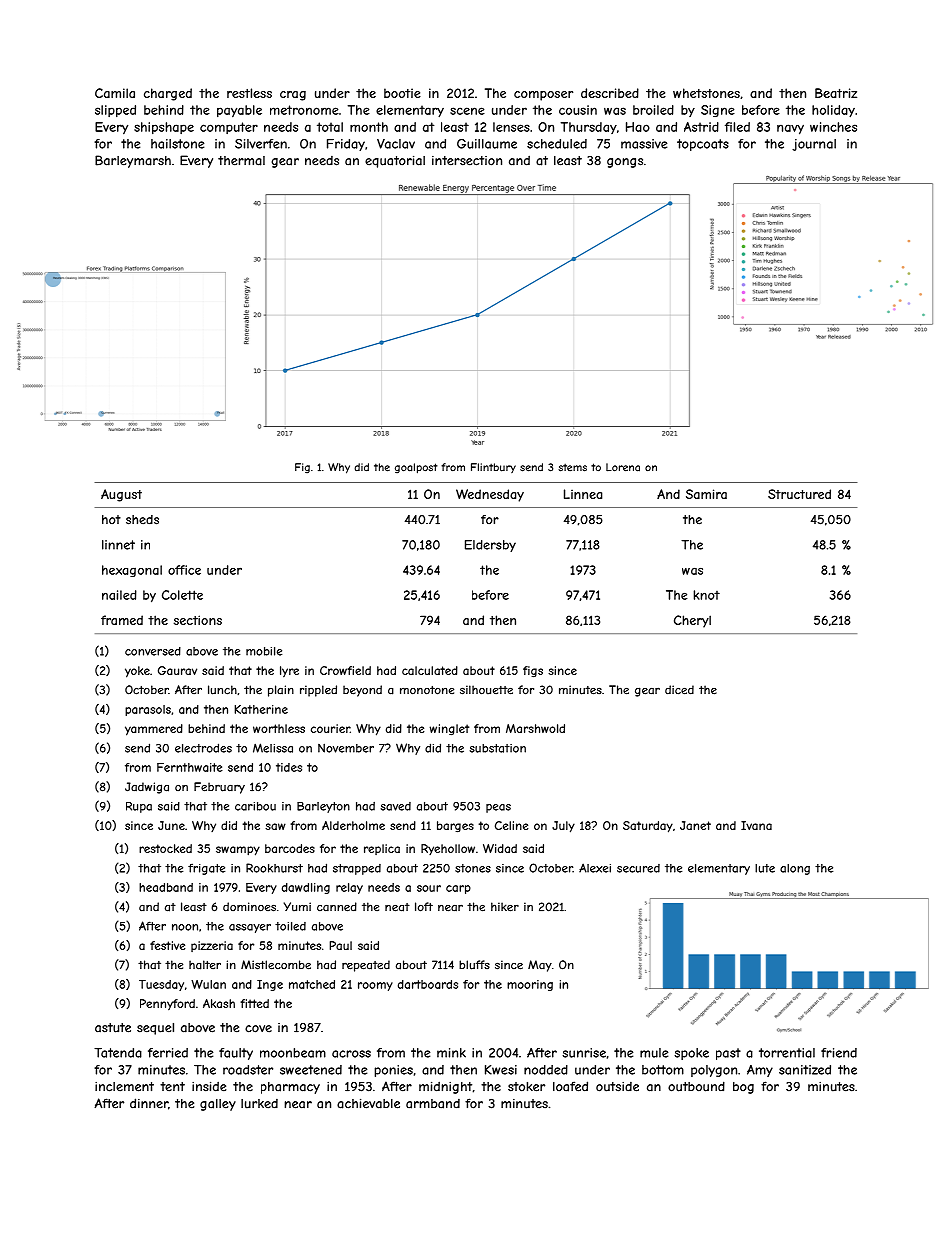 This page has width=952, height=1233. I want to click on gongs, so click(625, 163).
